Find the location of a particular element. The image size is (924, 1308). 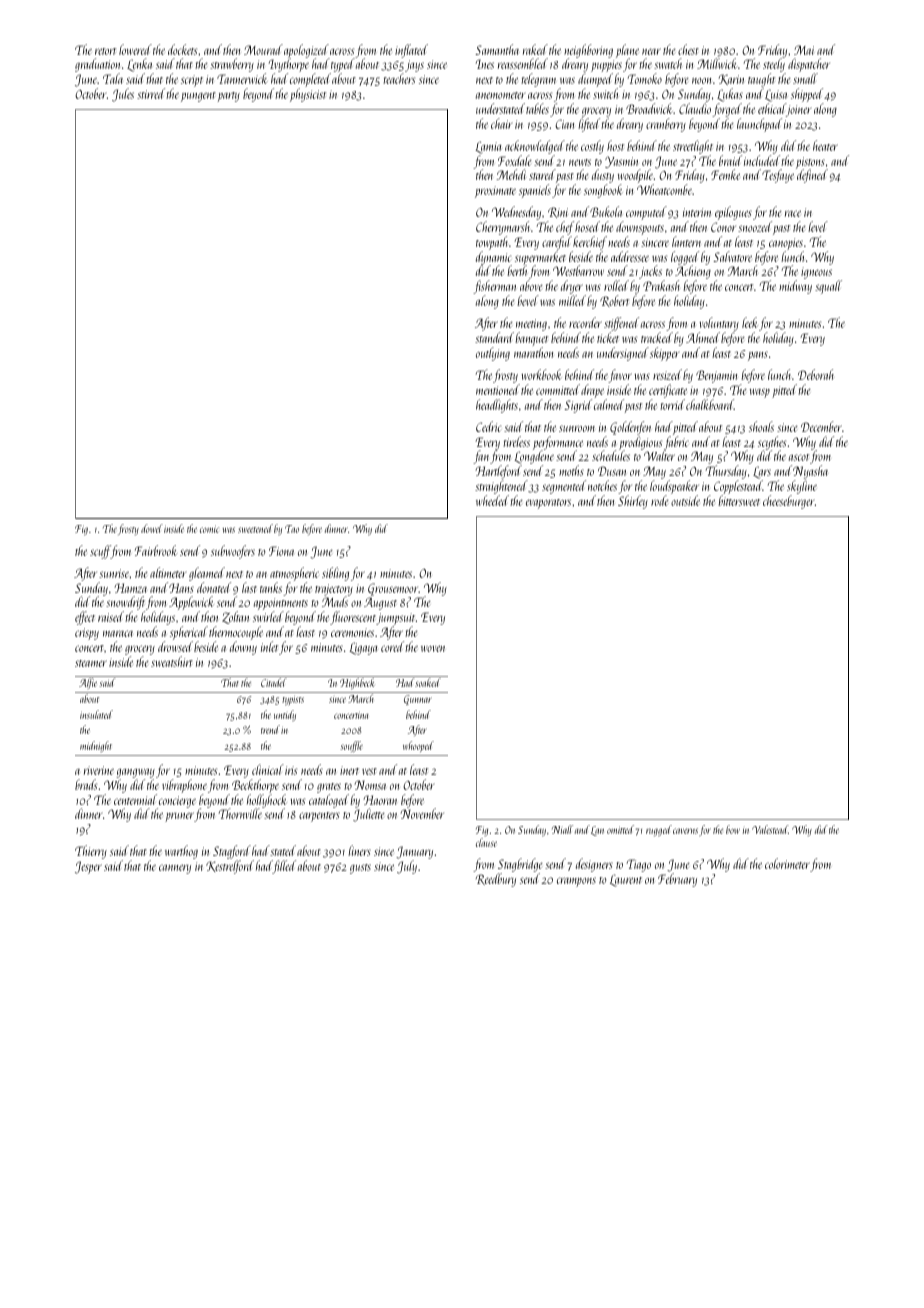

January is located at coordinates (414, 852).
